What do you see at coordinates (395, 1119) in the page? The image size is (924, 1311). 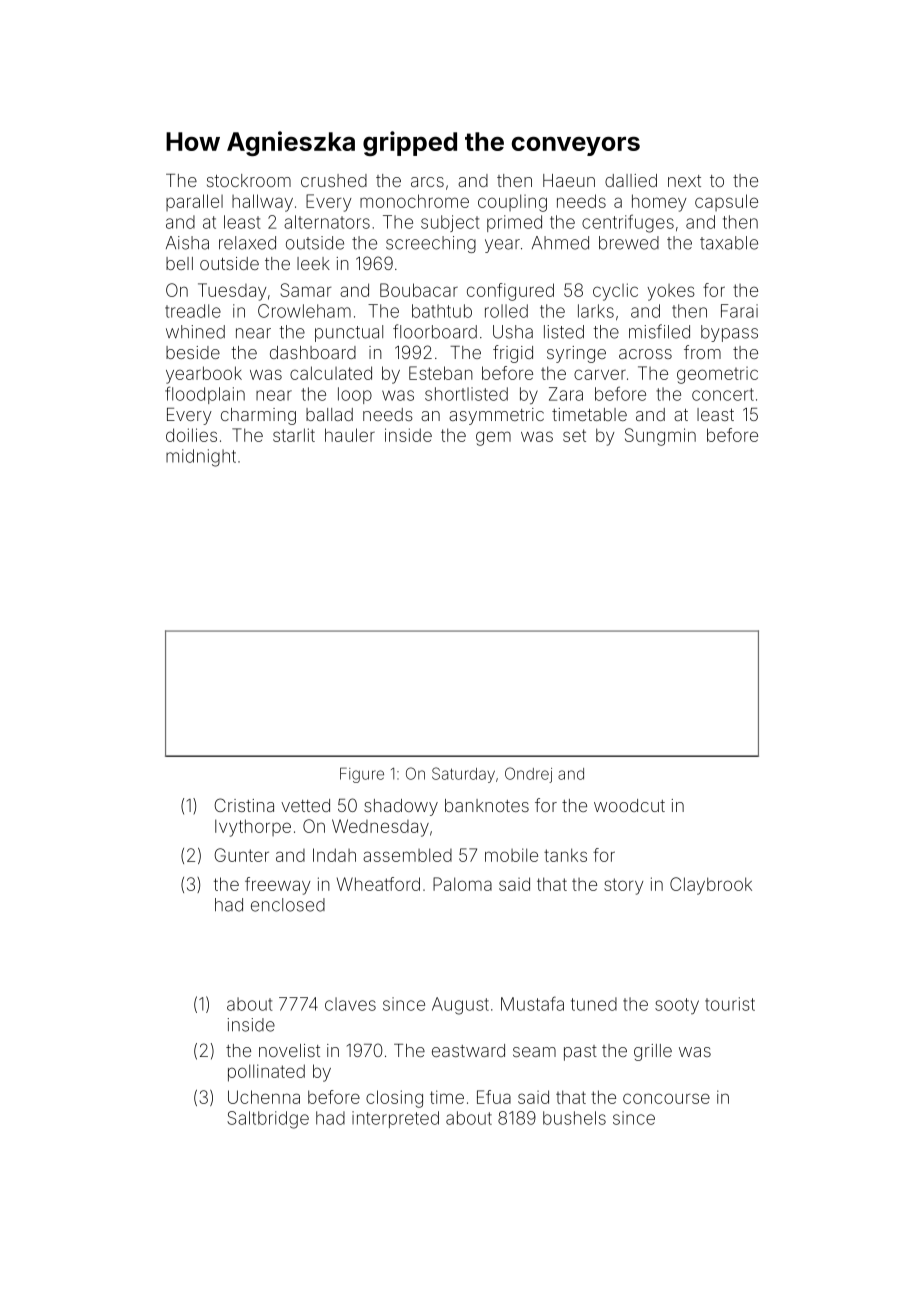 I see `interpreted` at bounding box center [395, 1119].
